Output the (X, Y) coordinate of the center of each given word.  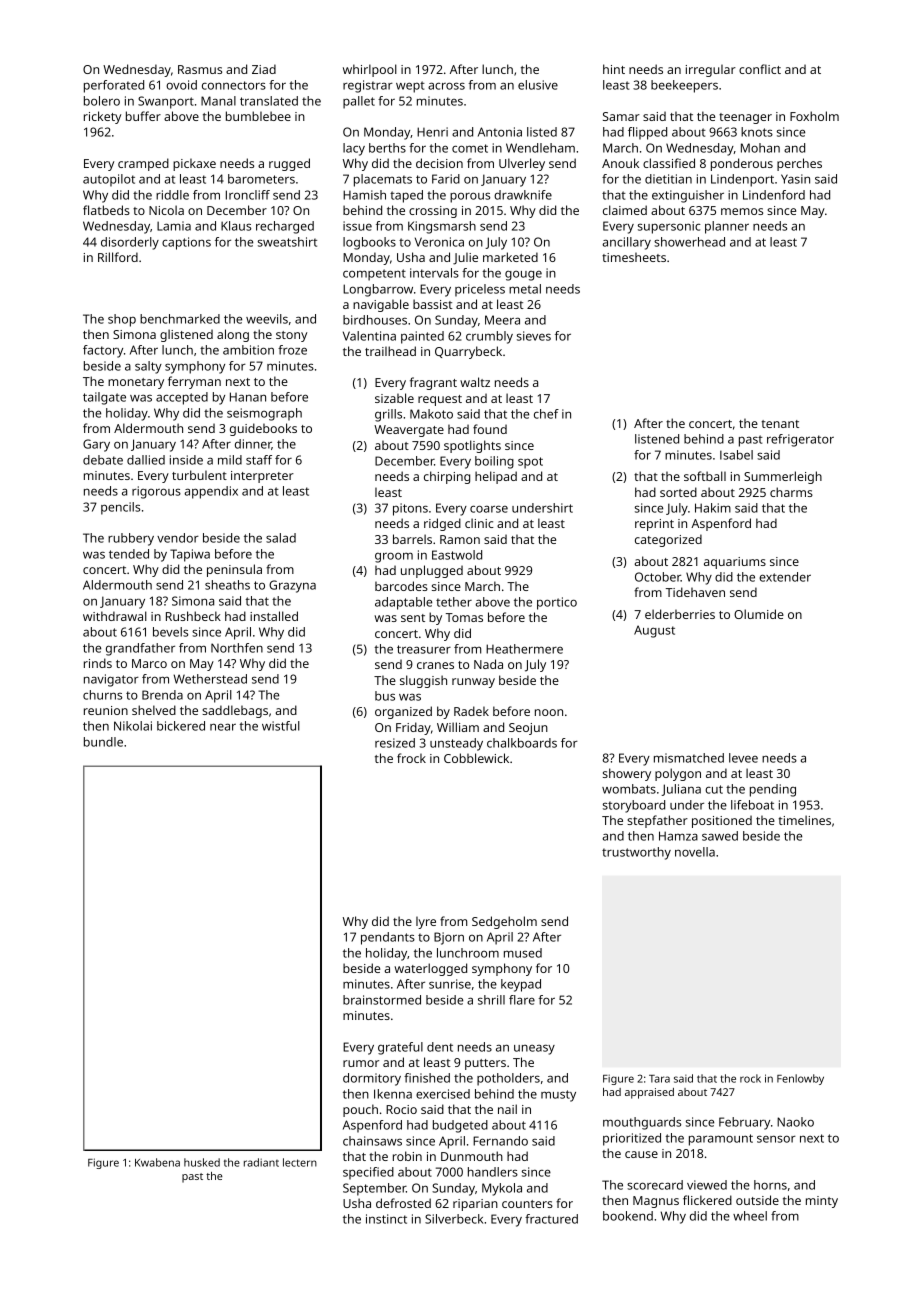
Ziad (264, 69)
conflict (760, 69)
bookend (628, 1216)
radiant (261, 1162)
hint (614, 69)
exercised (443, 1094)
